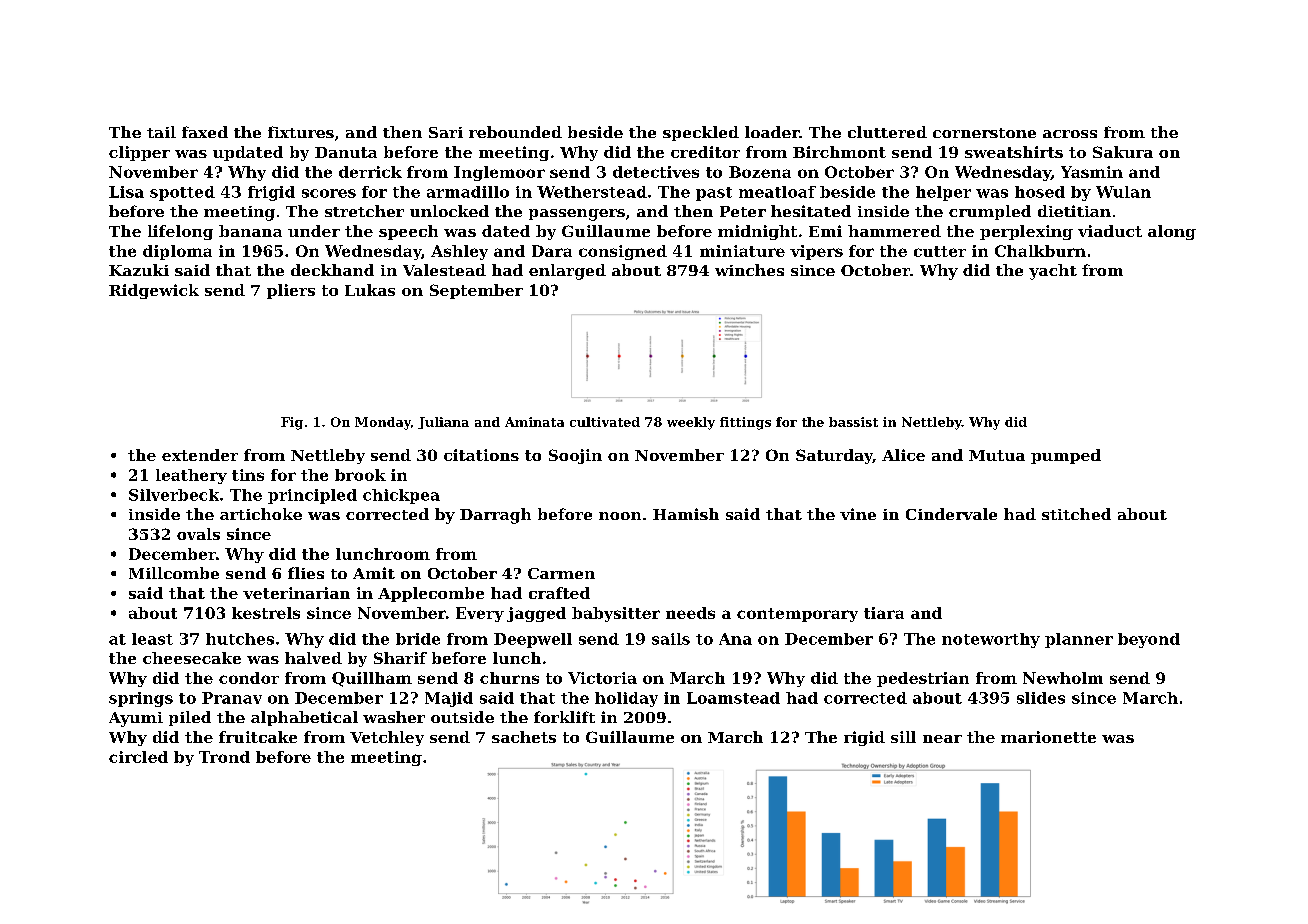  What do you see at coordinates (701, 133) in the image?
I see `speckled` at bounding box center [701, 133].
